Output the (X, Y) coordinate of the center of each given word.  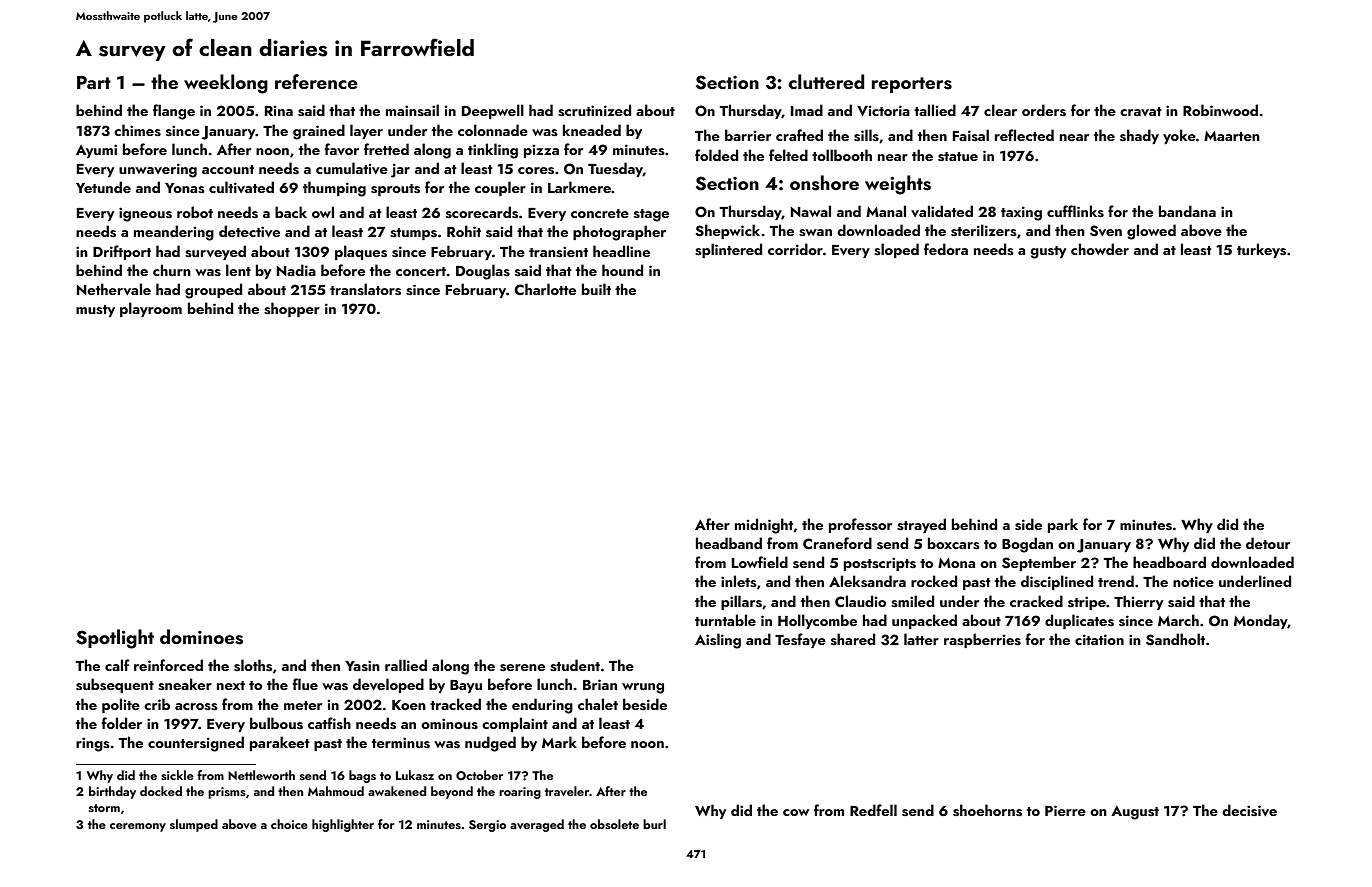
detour (1268, 543)
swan (815, 232)
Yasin (362, 665)
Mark (559, 742)
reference (316, 81)
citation (1099, 639)
